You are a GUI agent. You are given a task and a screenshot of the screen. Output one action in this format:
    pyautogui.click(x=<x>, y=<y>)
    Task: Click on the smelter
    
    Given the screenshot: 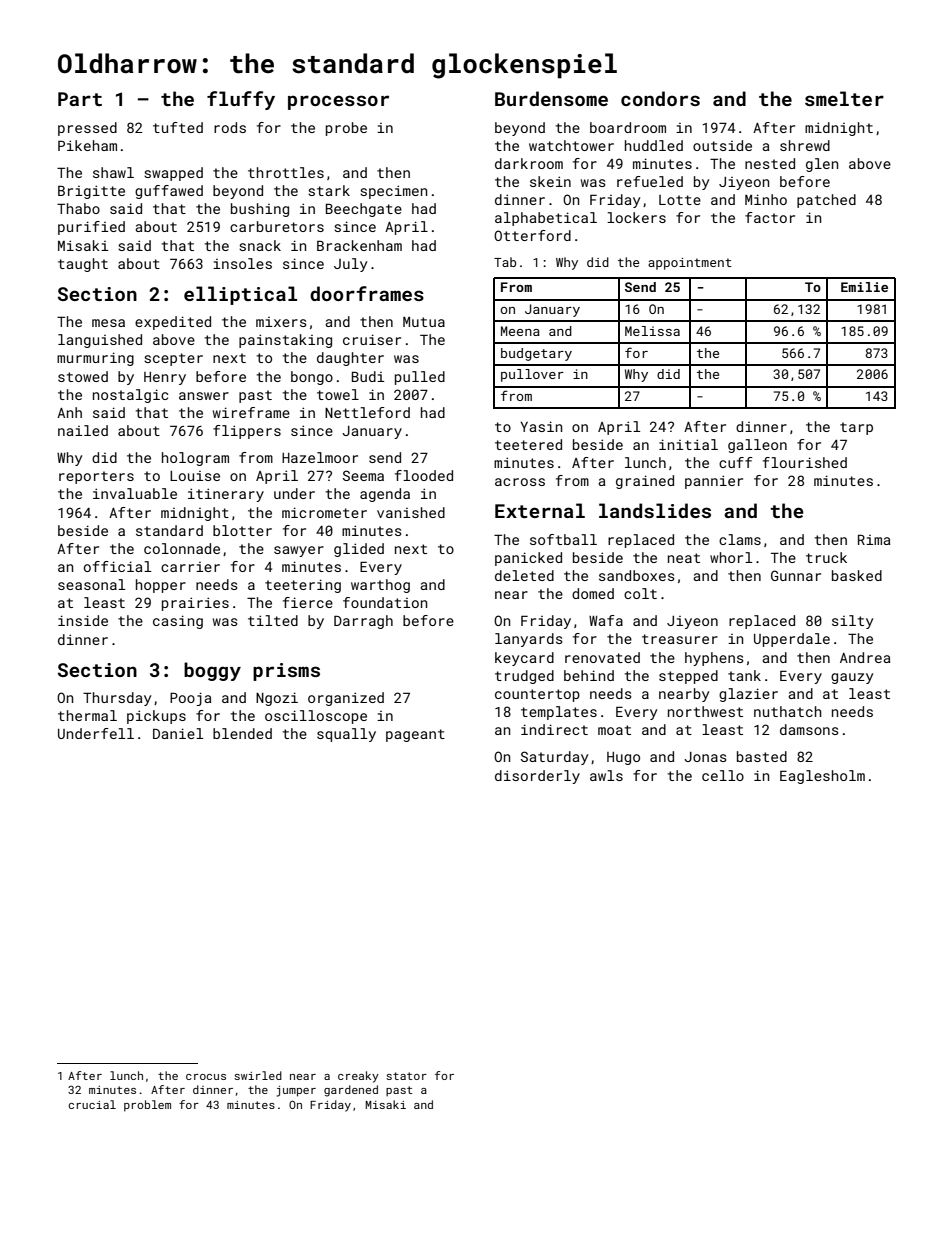 What is the action you would take?
    pyautogui.click(x=844, y=98)
